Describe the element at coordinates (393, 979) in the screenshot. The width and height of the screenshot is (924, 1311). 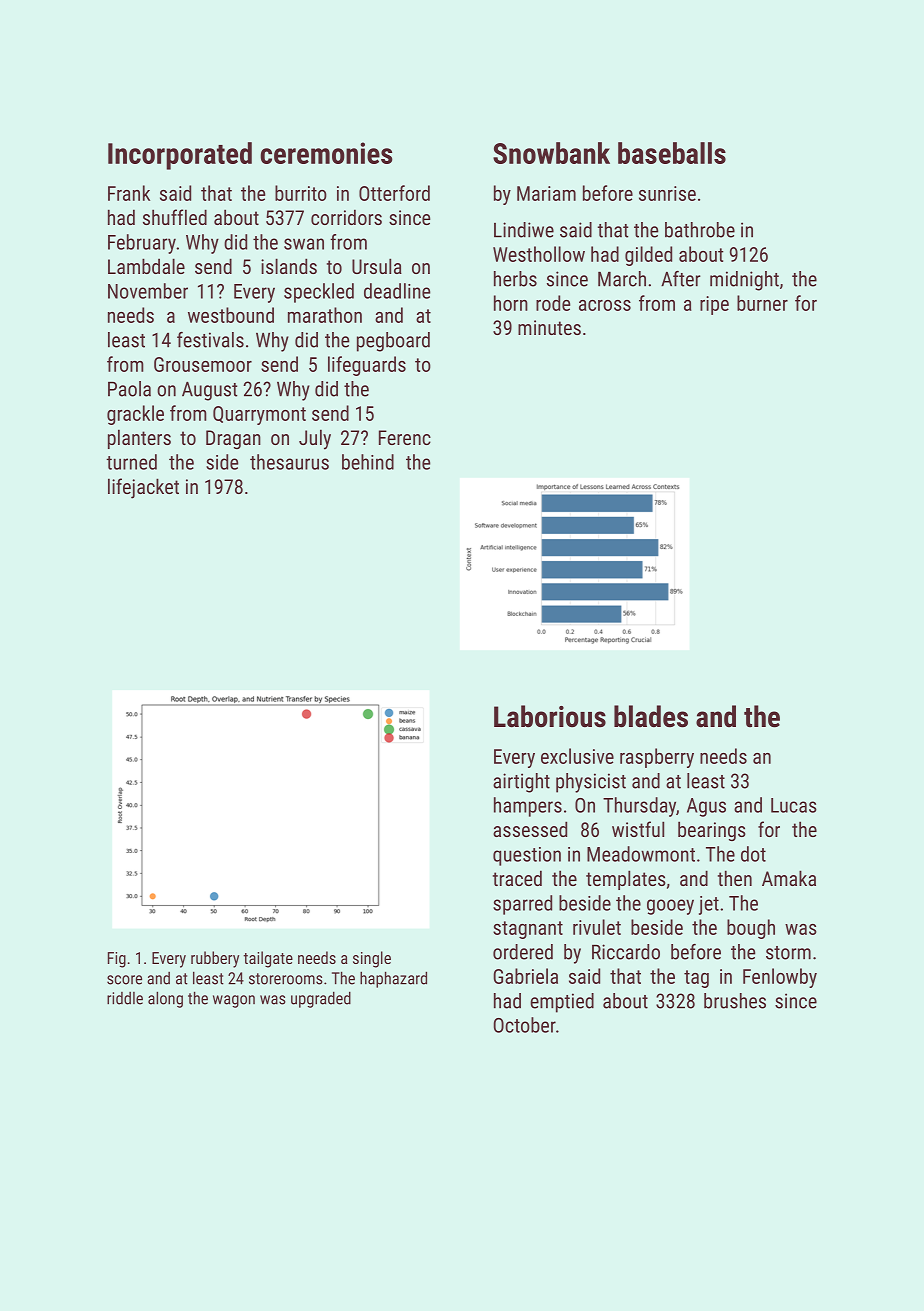
I see `haphazard` at that location.
